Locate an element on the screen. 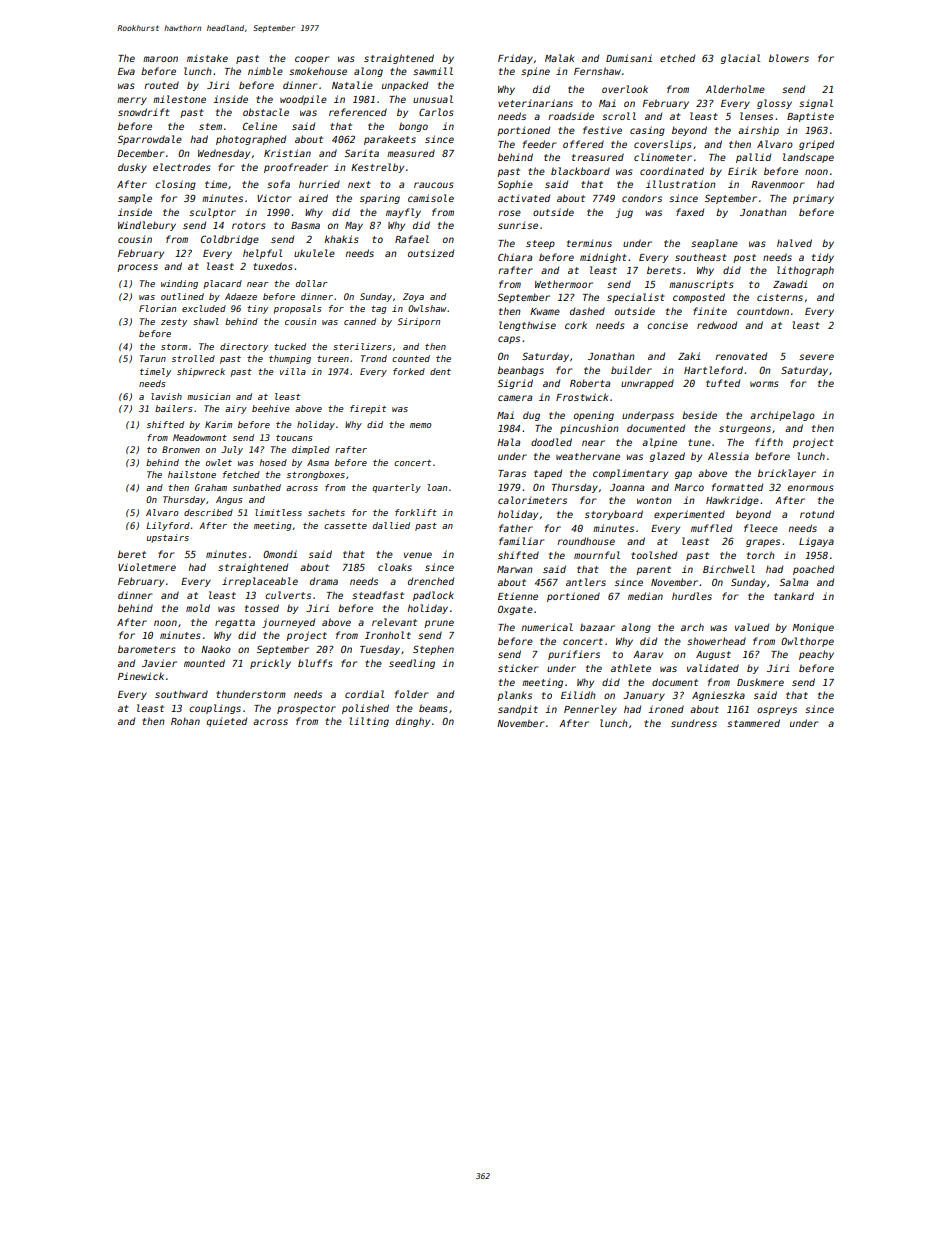 This screenshot has width=952, height=1233. Rafael is located at coordinates (412, 239).
